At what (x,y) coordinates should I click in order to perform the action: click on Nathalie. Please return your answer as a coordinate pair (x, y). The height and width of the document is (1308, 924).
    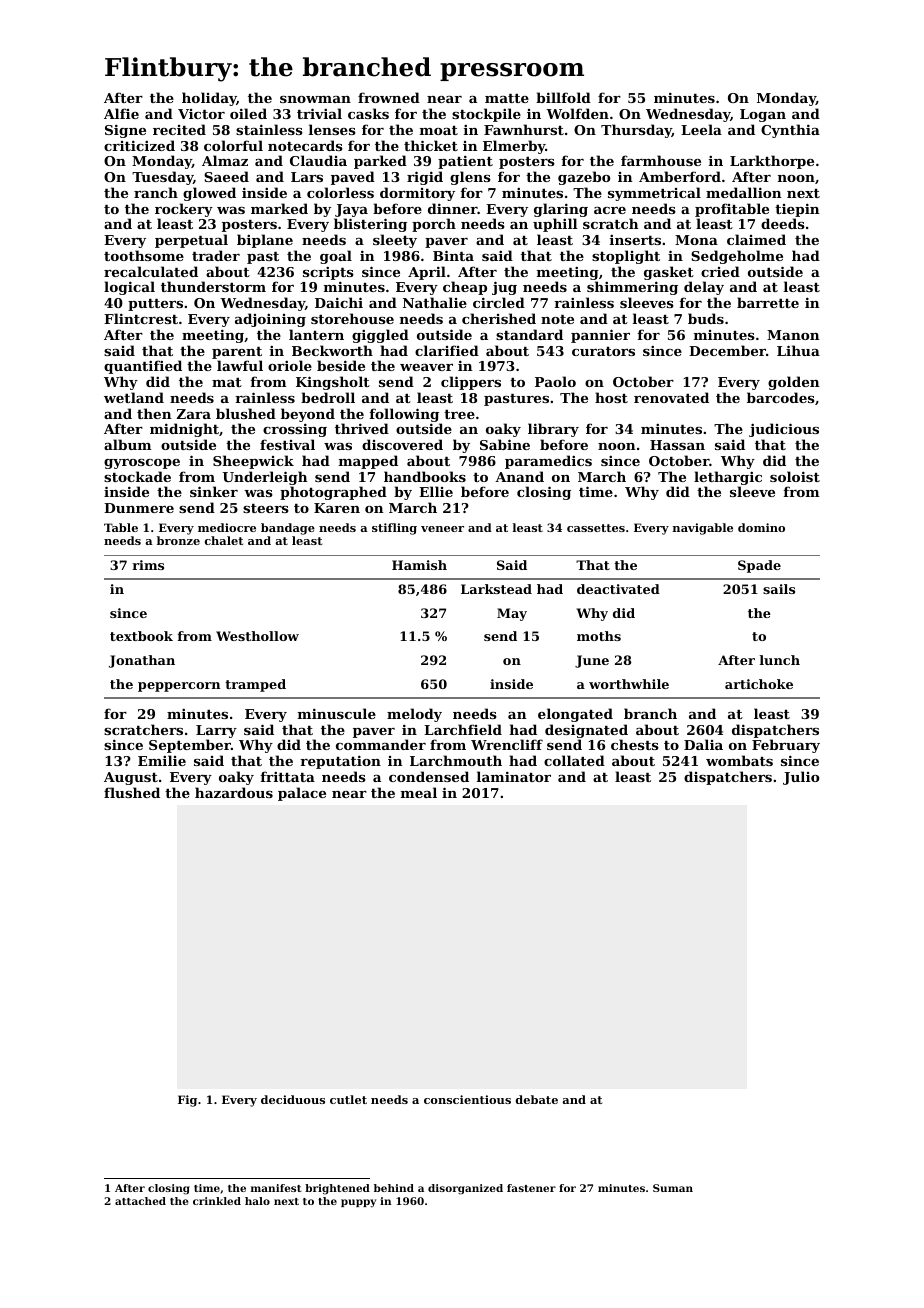
    Looking at the image, I should click on (435, 302).
